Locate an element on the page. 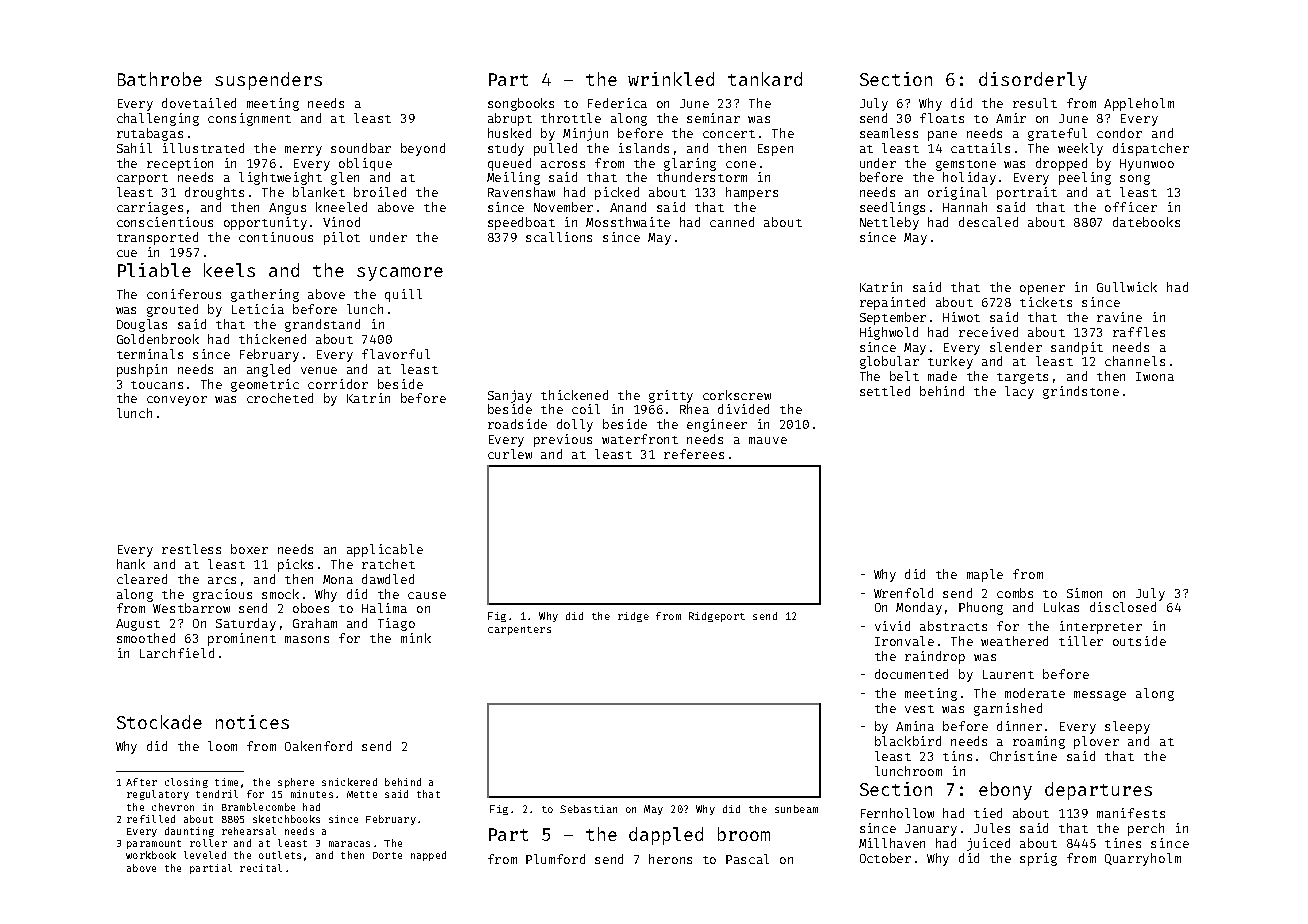 This page has height=924, width=1308. picked is located at coordinates (617, 193).
